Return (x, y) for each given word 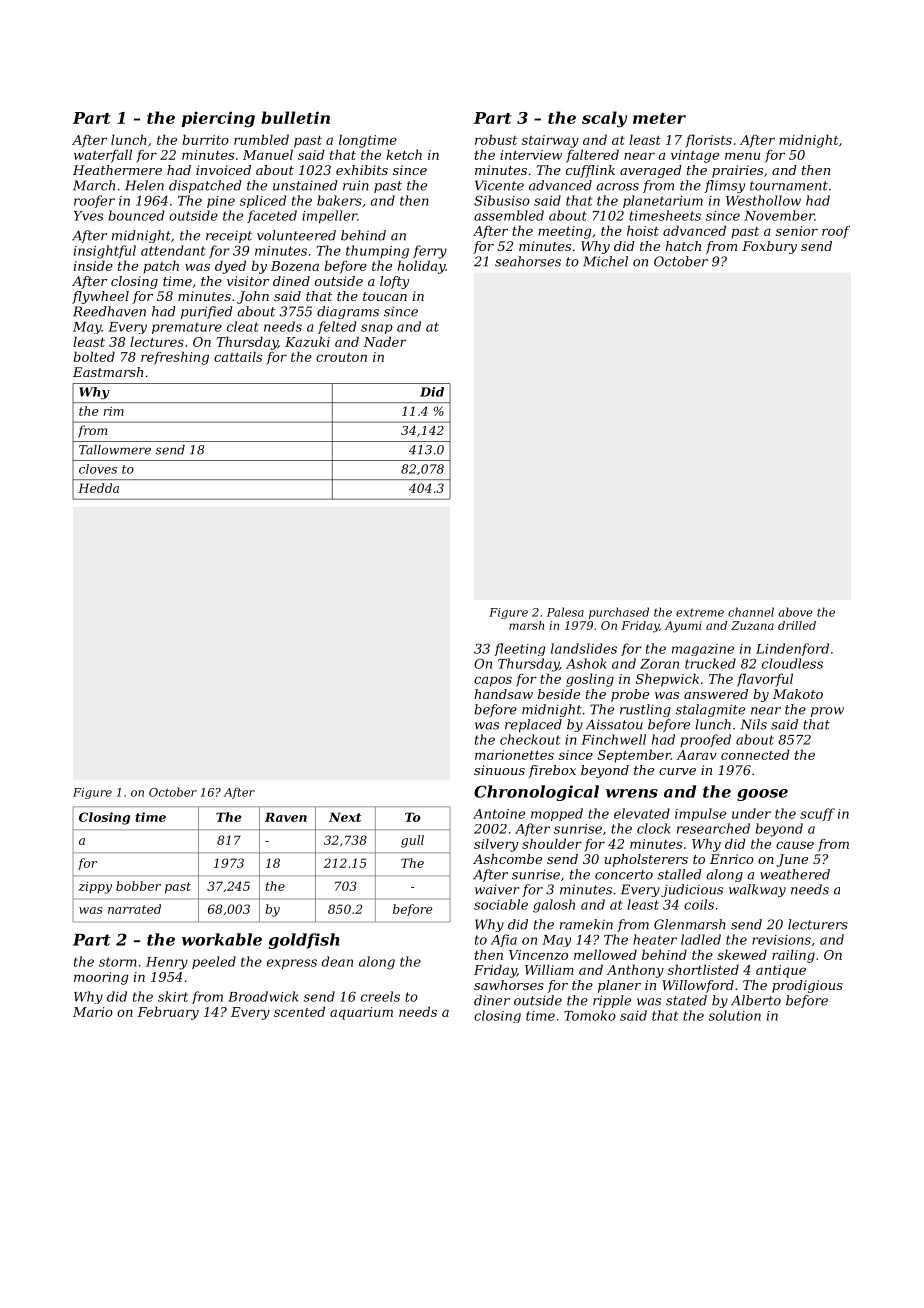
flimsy (724, 186)
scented (299, 1011)
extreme (700, 613)
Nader (384, 341)
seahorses (528, 261)
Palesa (565, 612)
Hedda (98, 488)
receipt (229, 236)
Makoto (798, 694)
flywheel (100, 297)
